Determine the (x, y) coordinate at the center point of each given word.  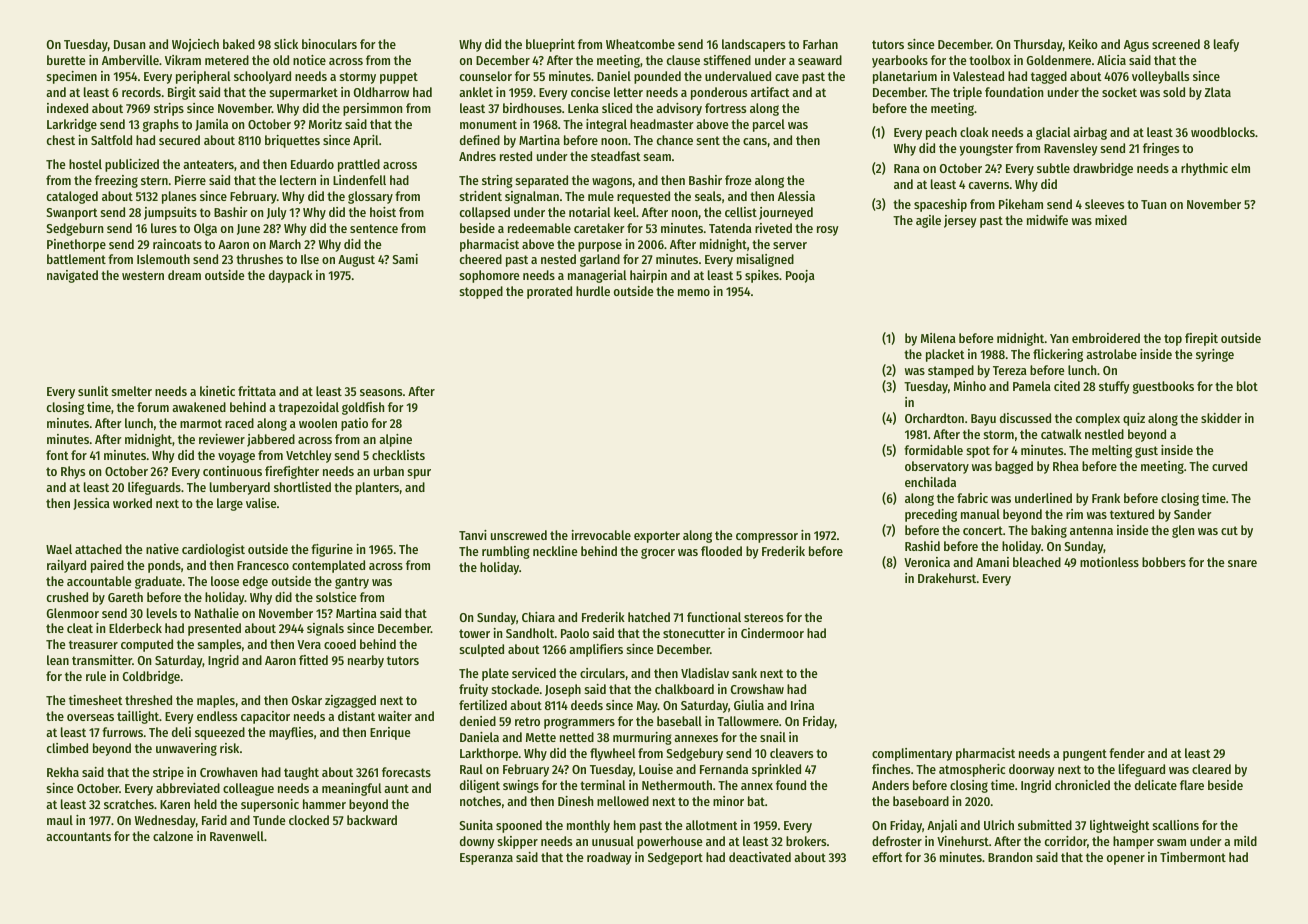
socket (1119, 92)
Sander (1193, 514)
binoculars (329, 44)
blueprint (550, 45)
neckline (555, 551)
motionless (1109, 562)
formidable (933, 450)
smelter (132, 391)
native (162, 549)
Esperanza (486, 859)
